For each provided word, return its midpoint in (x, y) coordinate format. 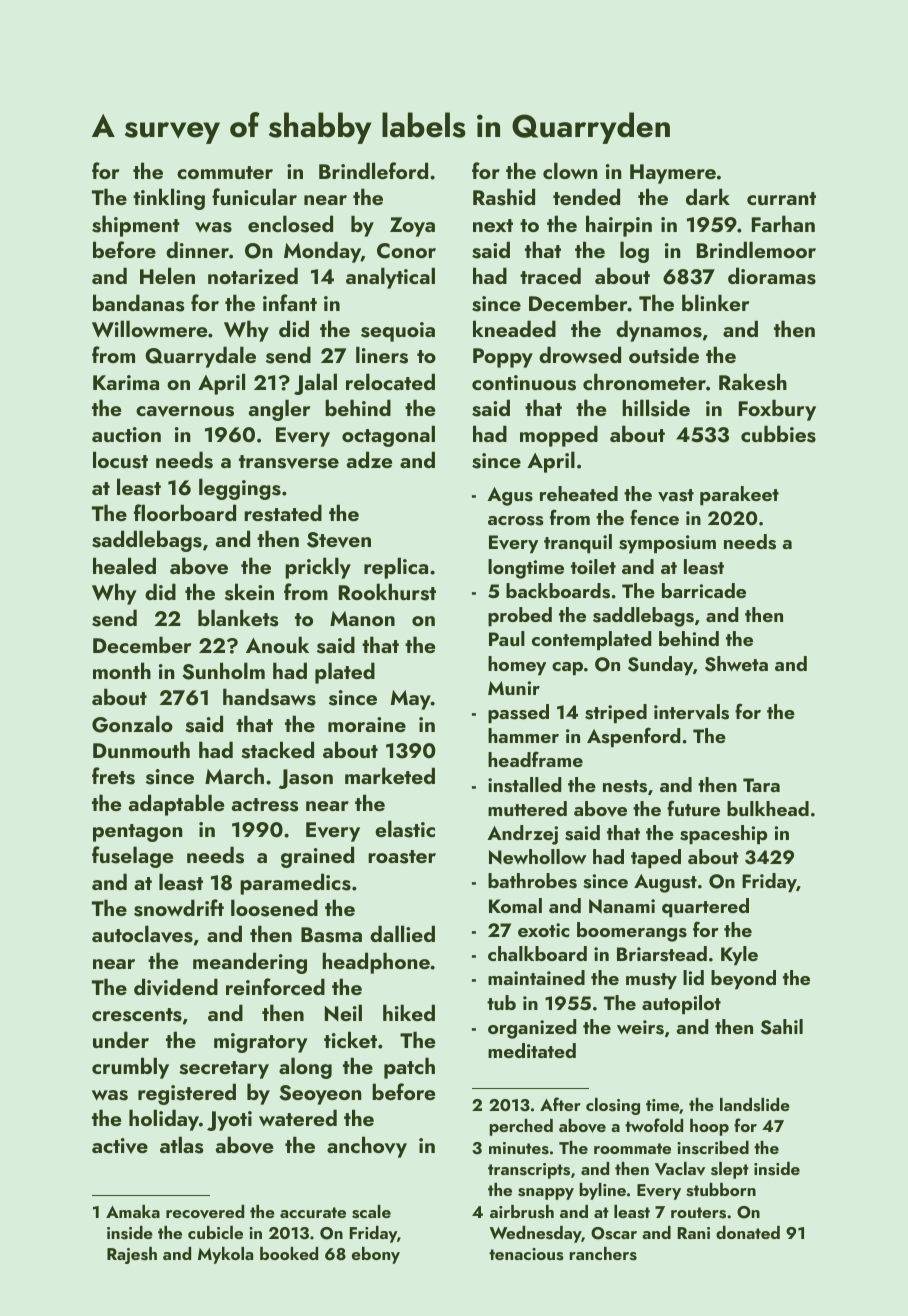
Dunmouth (141, 749)
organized (532, 1029)
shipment (136, 226)
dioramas (772, 276)
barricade (704, 590)
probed (520, 616)
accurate (313, 1212)
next (493, 225)
